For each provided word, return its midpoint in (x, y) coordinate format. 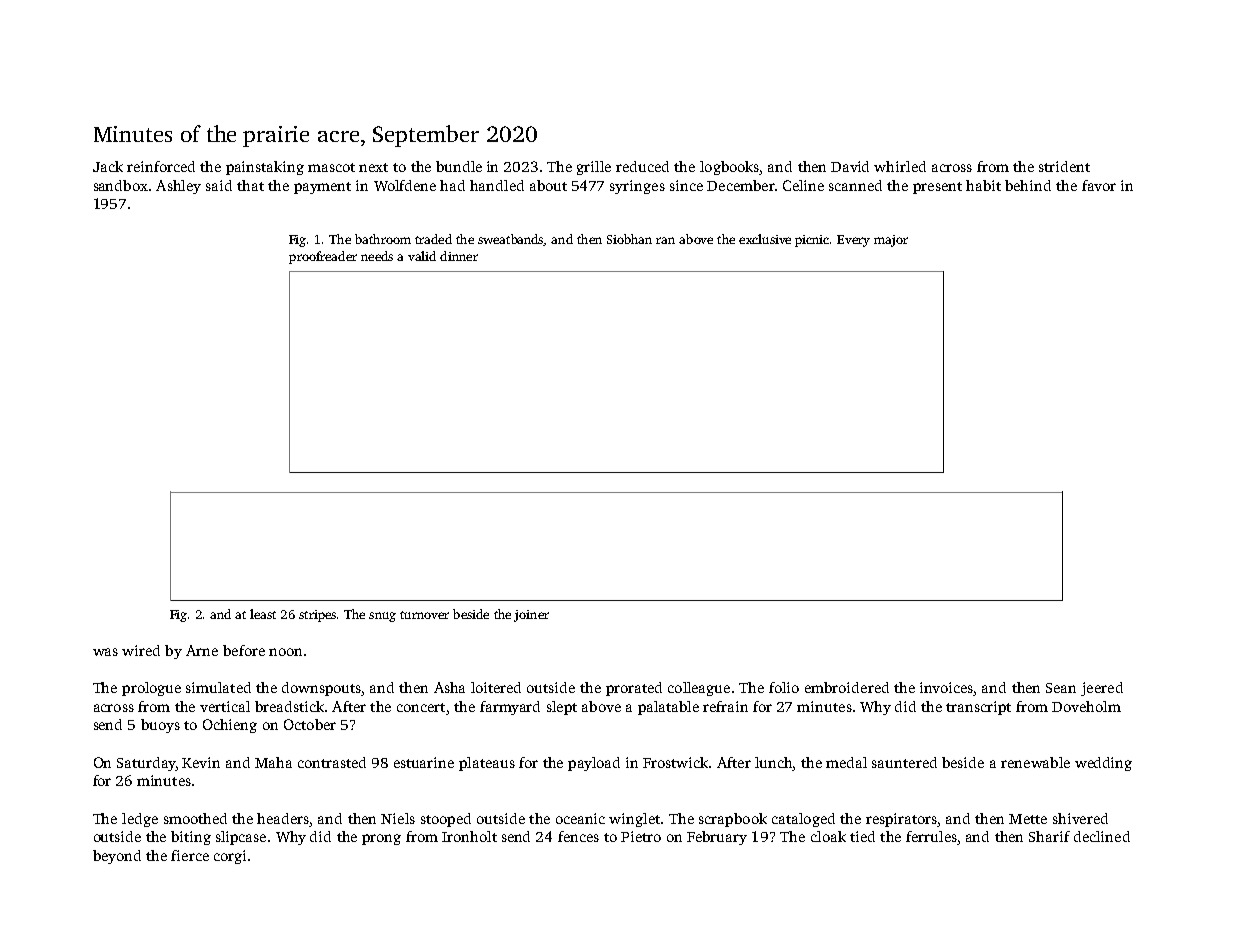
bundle (459, 166)
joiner (531, 616)
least (263, 614)
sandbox (121, 185)
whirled (900, 166)
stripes (317, 616)
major (891, 241)
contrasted (332, 762)
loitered (496, 687)
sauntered (904, 762)
